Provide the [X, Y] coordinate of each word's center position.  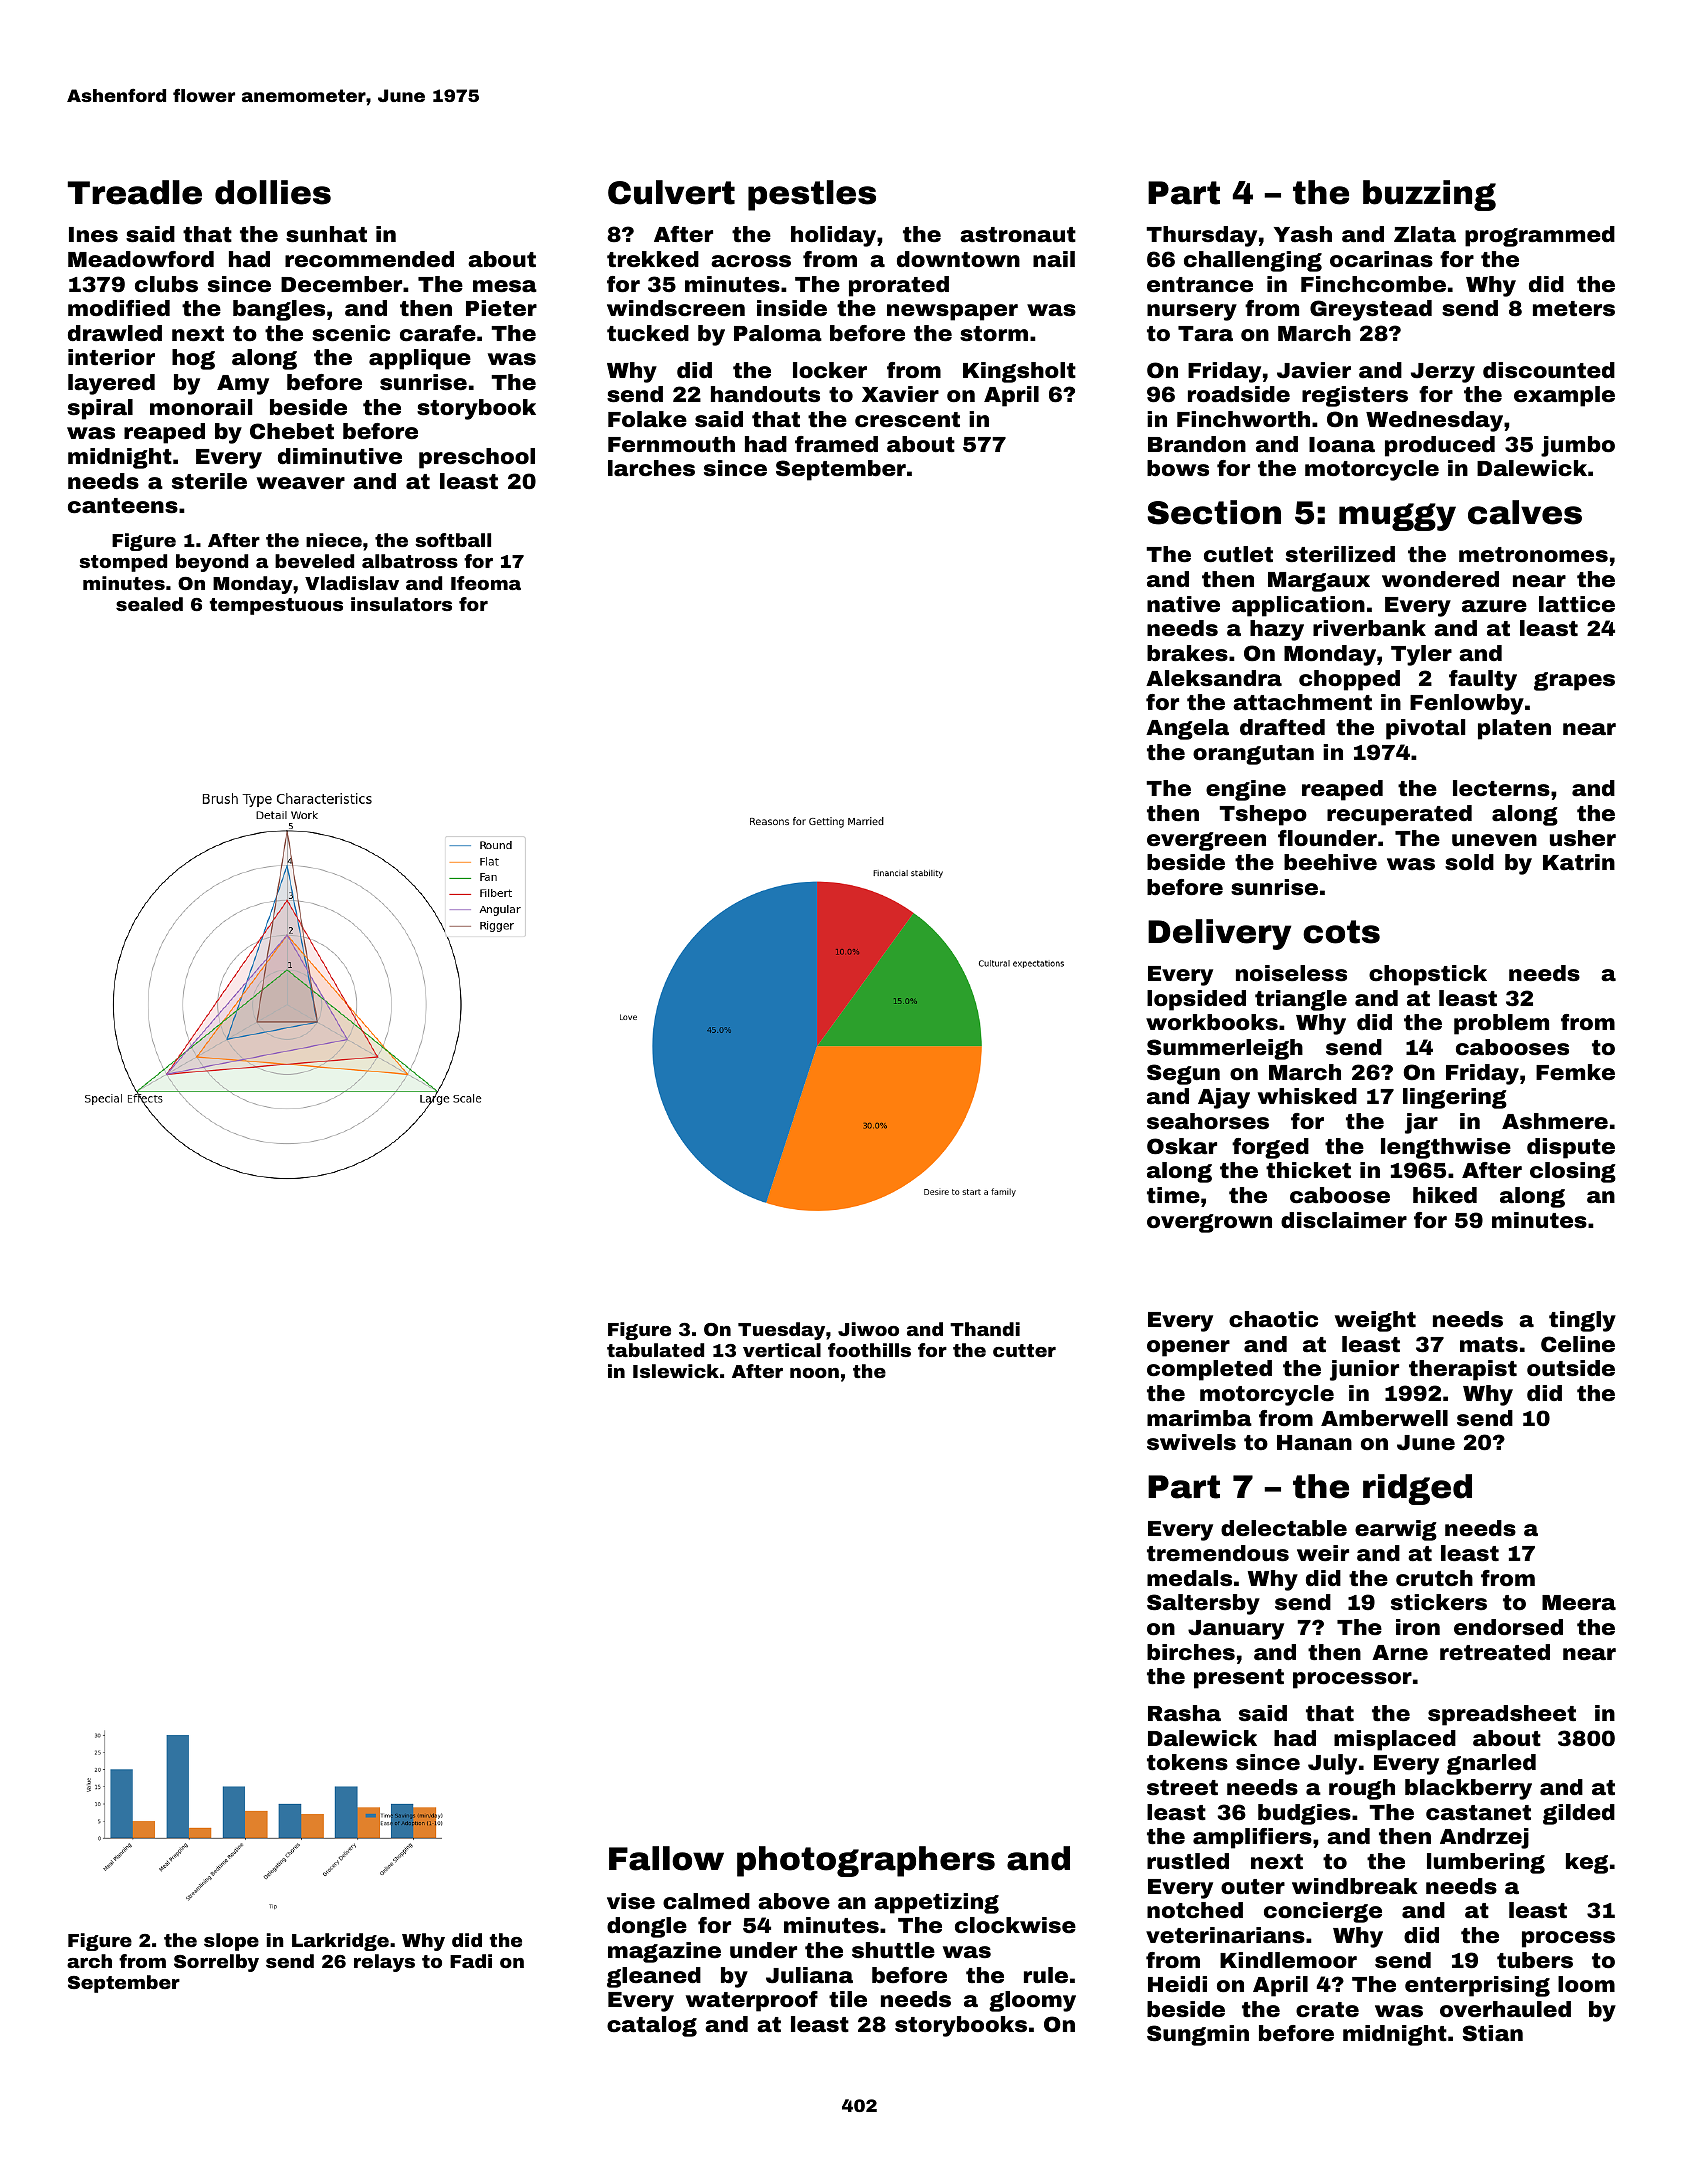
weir [1323, 1553]
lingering [1455, 1098]
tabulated [655, 1350]
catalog [652, 2026]
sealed [149, 604]
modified [119, 308]
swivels [1191, 1442]
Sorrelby [216, 1963]
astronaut [1018, 235]
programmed [1540, 236]
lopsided [1196, 1000]
